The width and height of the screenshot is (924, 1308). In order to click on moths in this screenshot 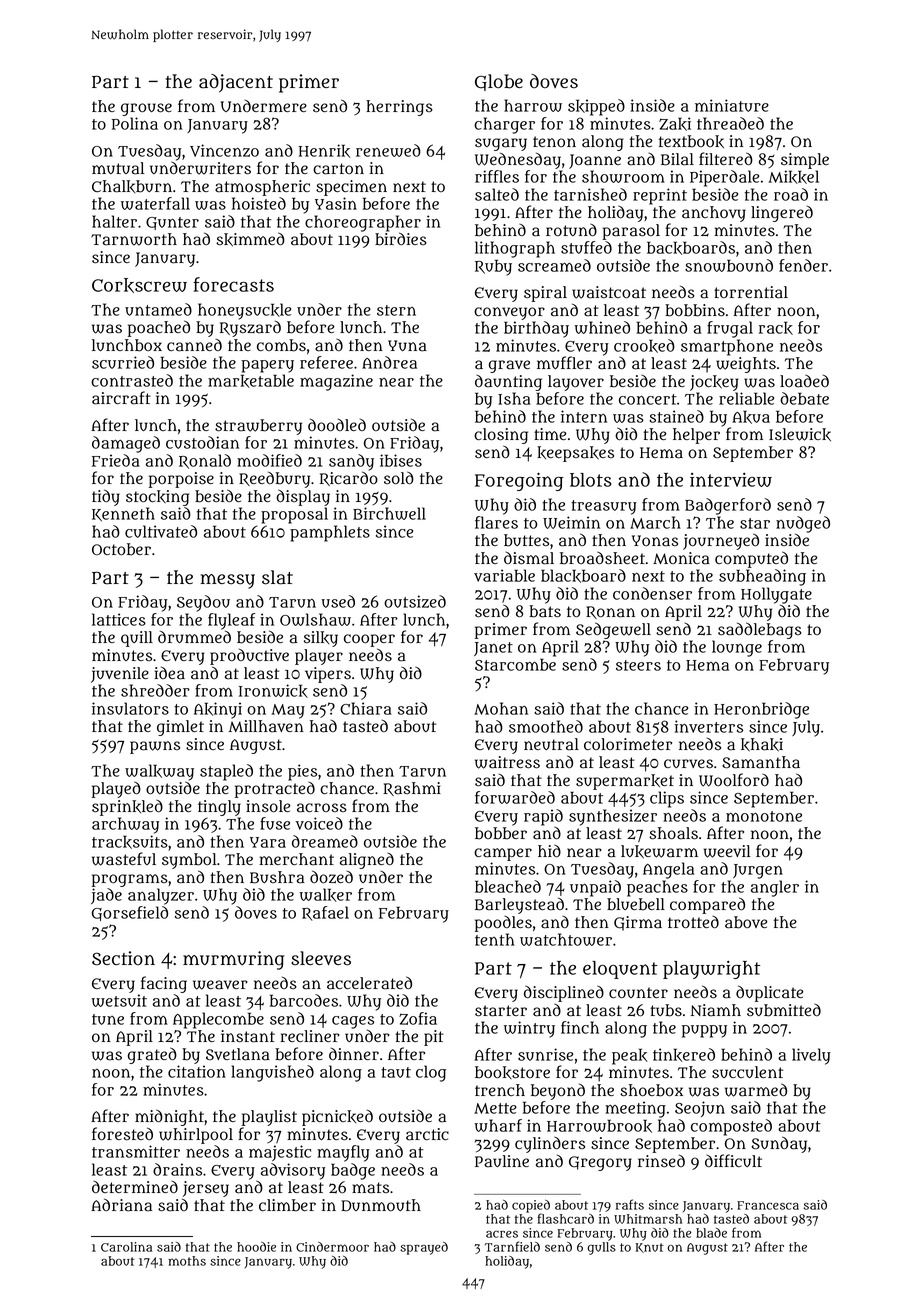, I will do `click(187, 1261)`.
